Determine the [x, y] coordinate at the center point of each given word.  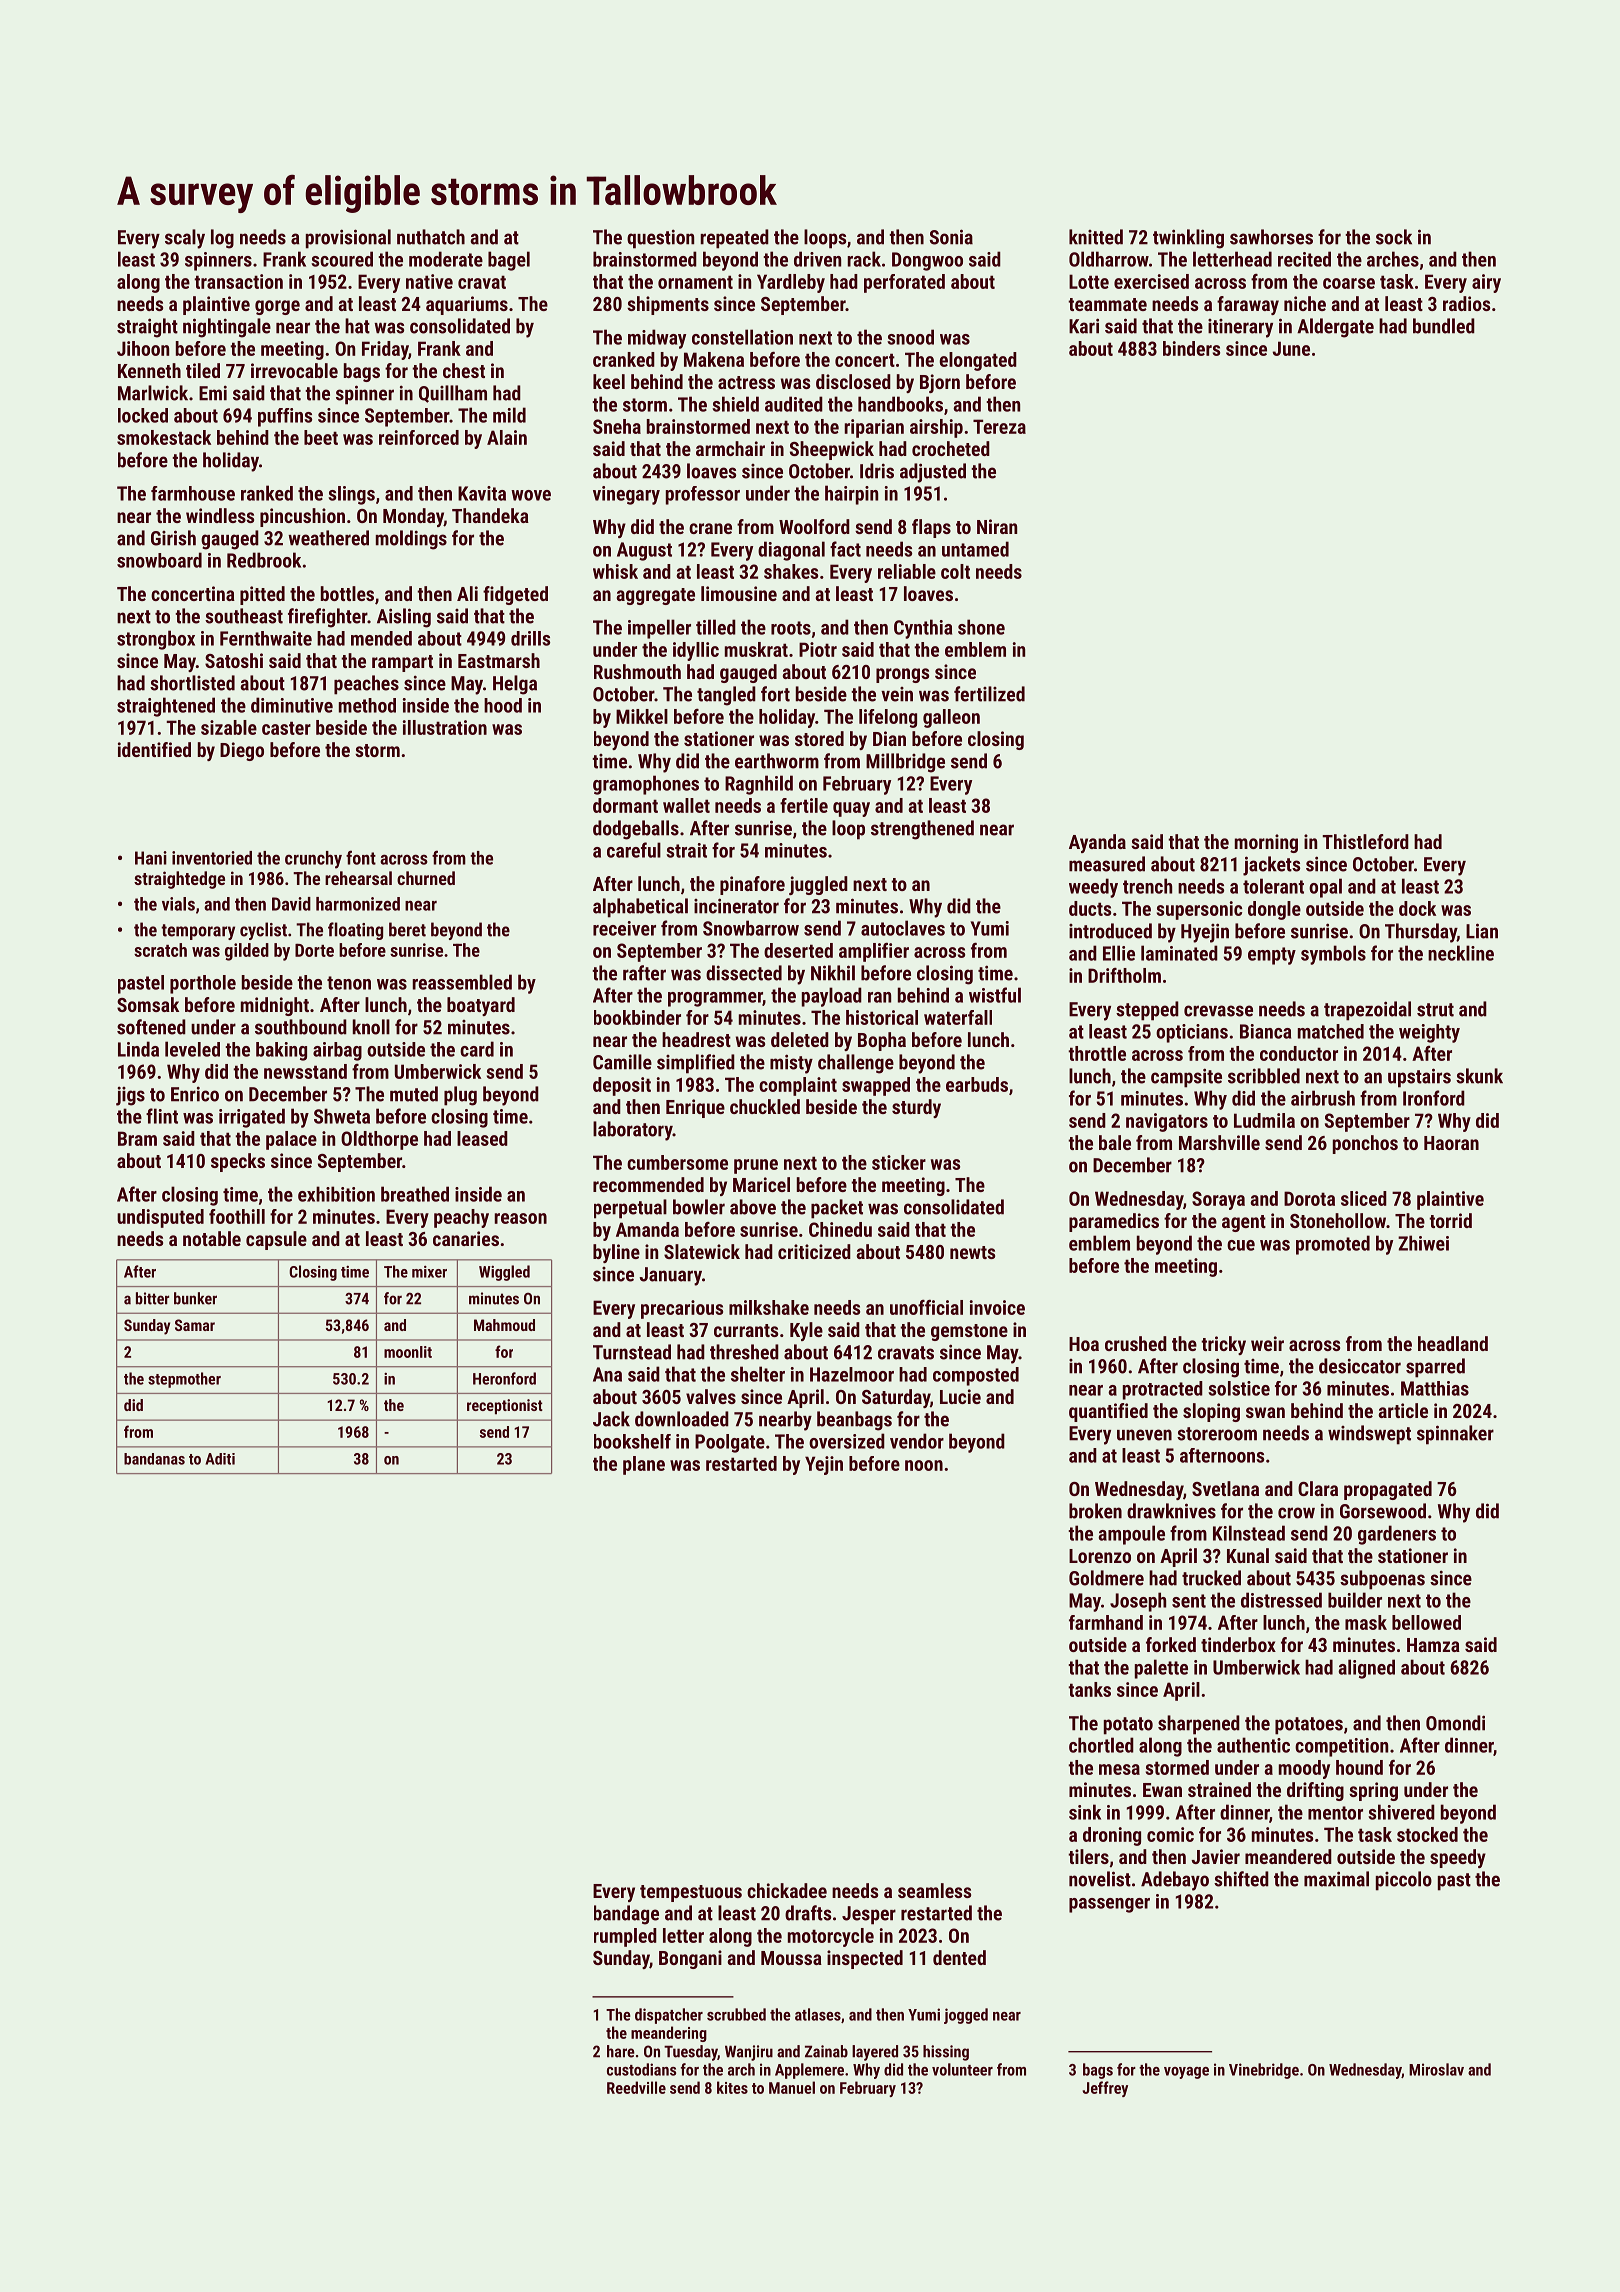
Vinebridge [1264, 2071]
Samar [195, 1325]
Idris [877, 471]
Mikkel [642, 716]
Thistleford [1365, 841]
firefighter [327, 618]
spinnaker [1455, 1435]
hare [621, 2051]
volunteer [962, 2069]
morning [1266, 843]
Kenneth [149, 370]
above [753, 1207]
